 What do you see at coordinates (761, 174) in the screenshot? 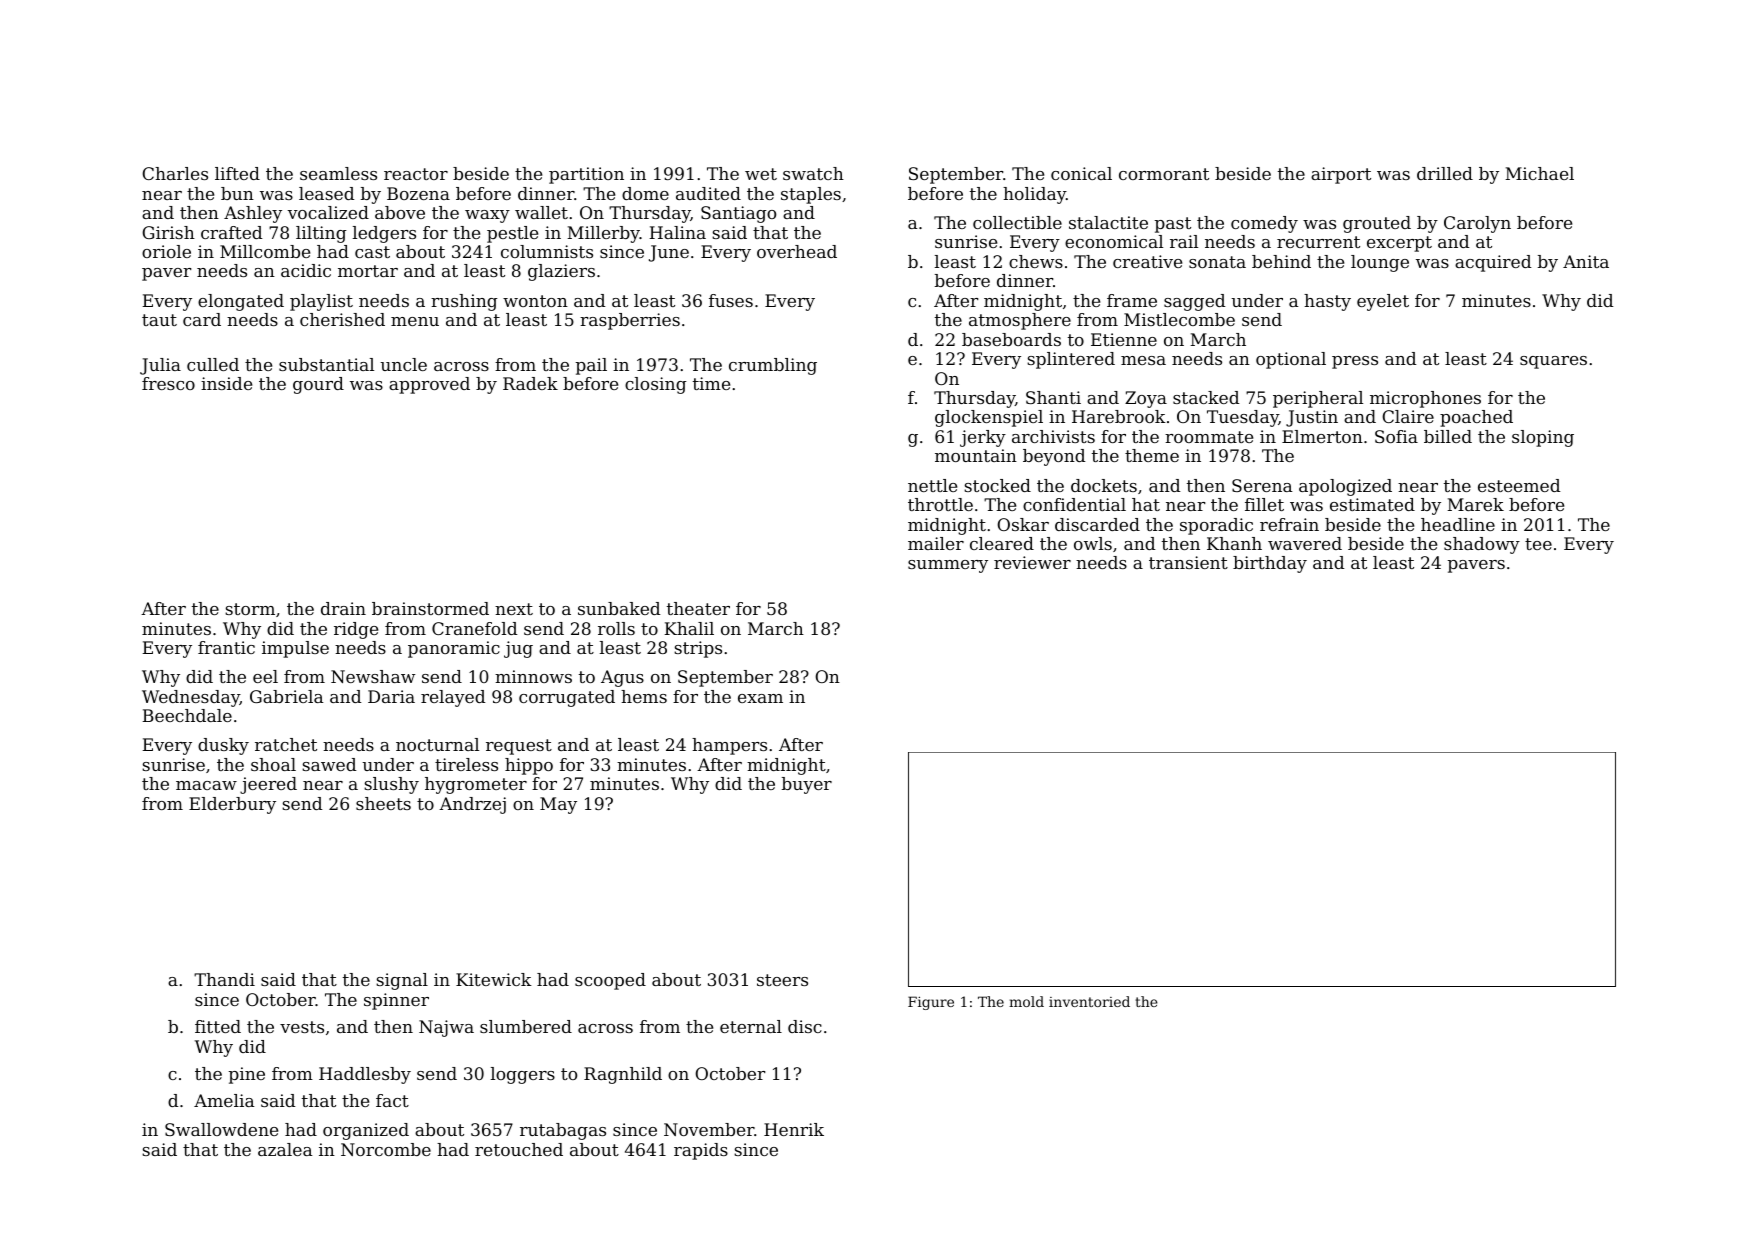
I see `wet` at bounding box center [761, 174].
